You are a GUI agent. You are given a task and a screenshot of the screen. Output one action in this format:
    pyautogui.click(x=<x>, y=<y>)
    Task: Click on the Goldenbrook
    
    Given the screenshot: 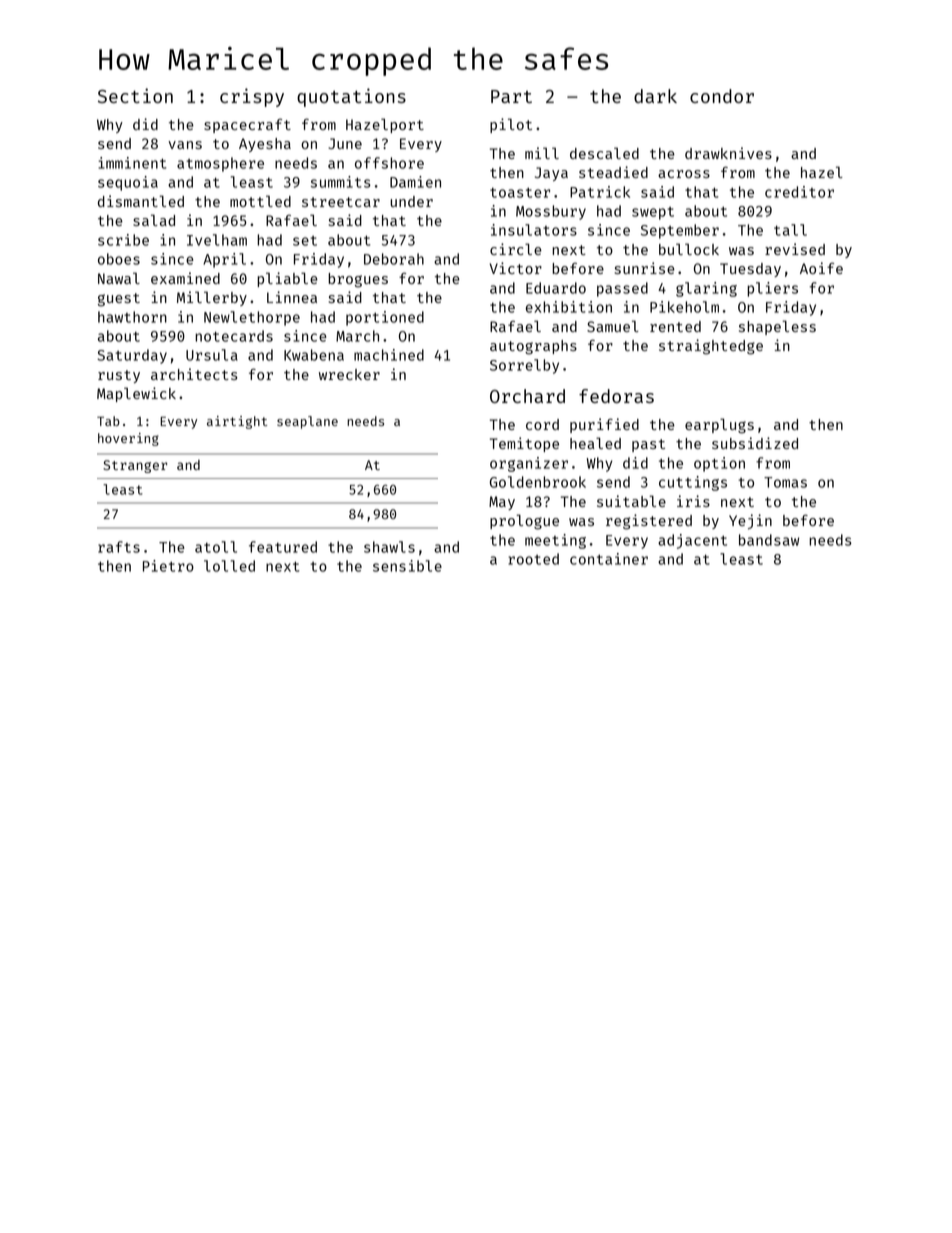 What is the action you would take?
    pyautogui.click(x=538, y=482)
